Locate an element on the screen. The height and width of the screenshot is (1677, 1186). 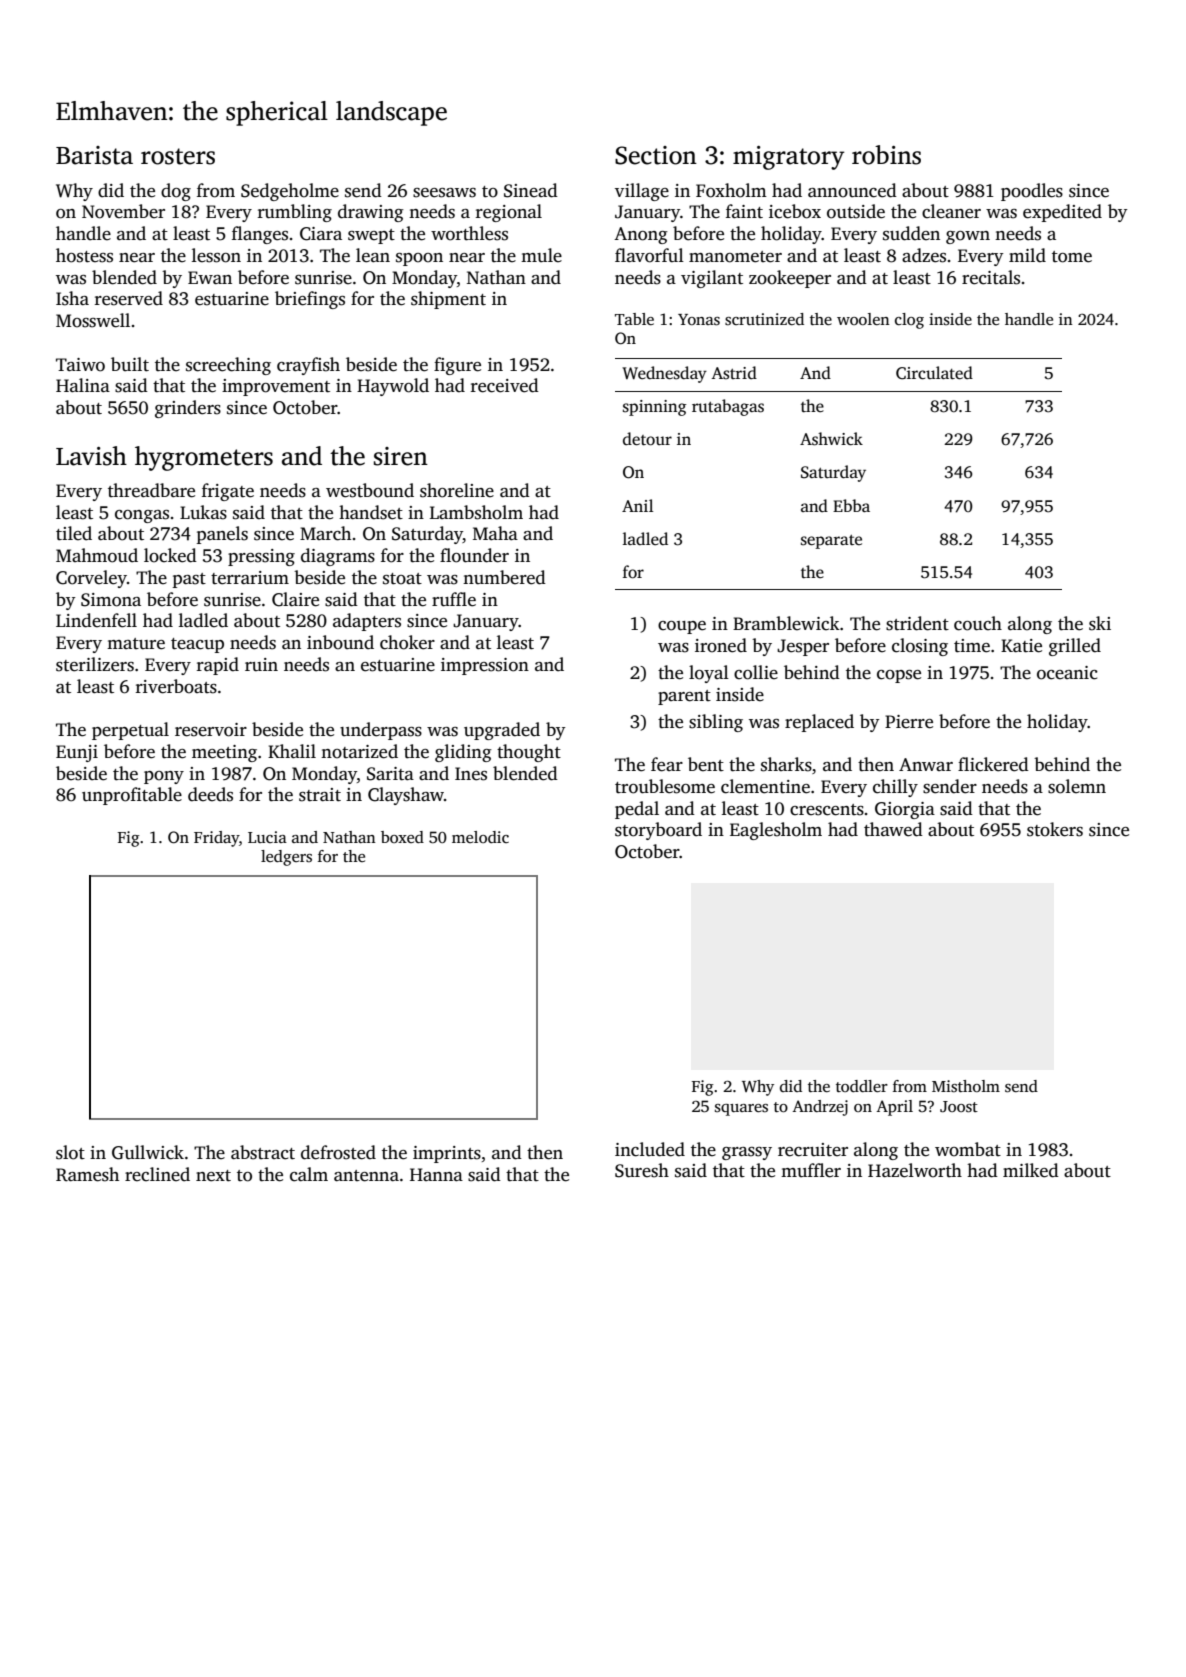
Section is located at coordinates (656, 155).
